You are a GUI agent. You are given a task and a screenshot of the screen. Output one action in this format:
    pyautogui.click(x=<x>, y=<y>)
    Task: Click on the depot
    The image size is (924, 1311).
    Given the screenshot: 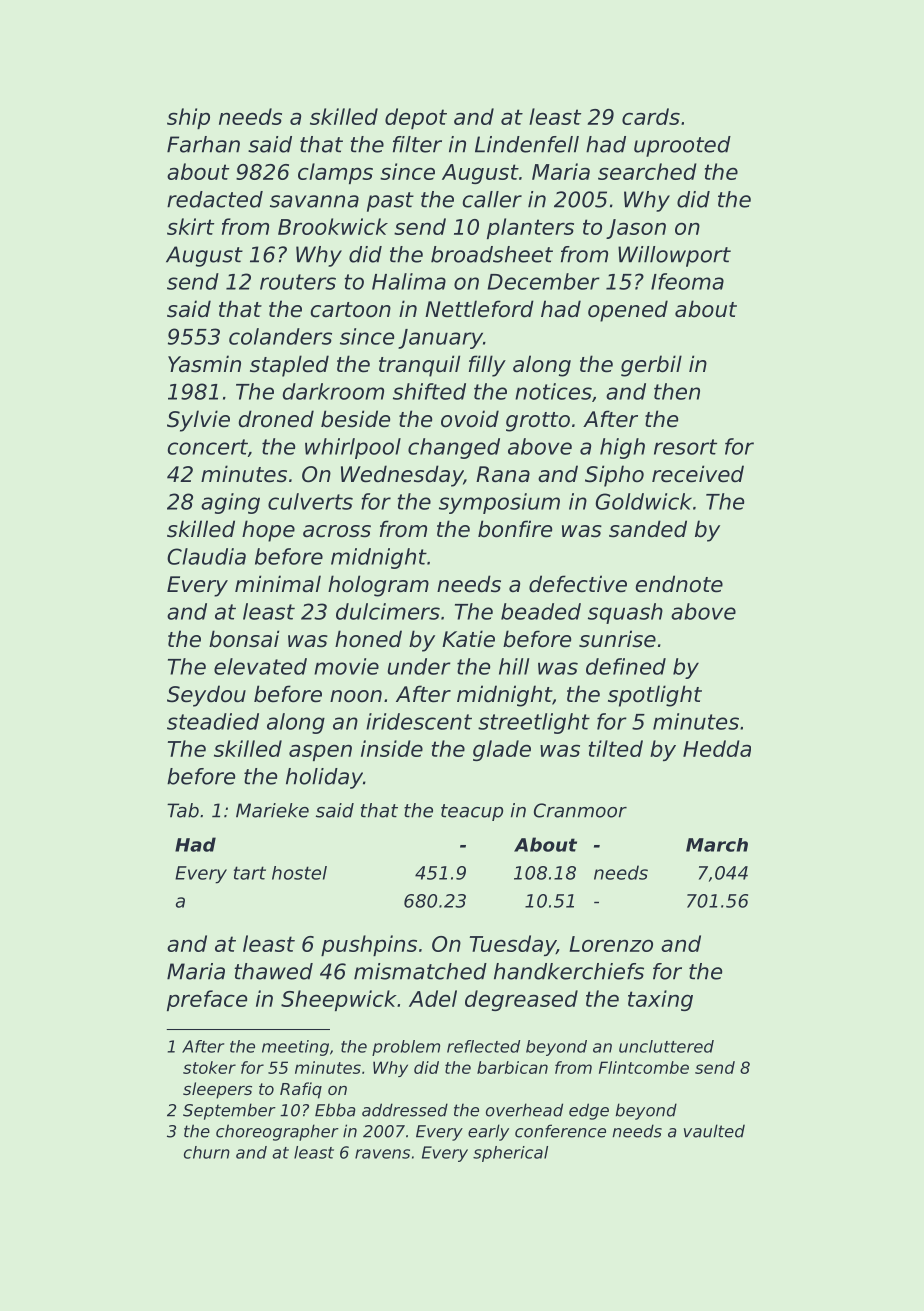 What is the action you would take?
    pyautogui.click(x=416, y=118)
